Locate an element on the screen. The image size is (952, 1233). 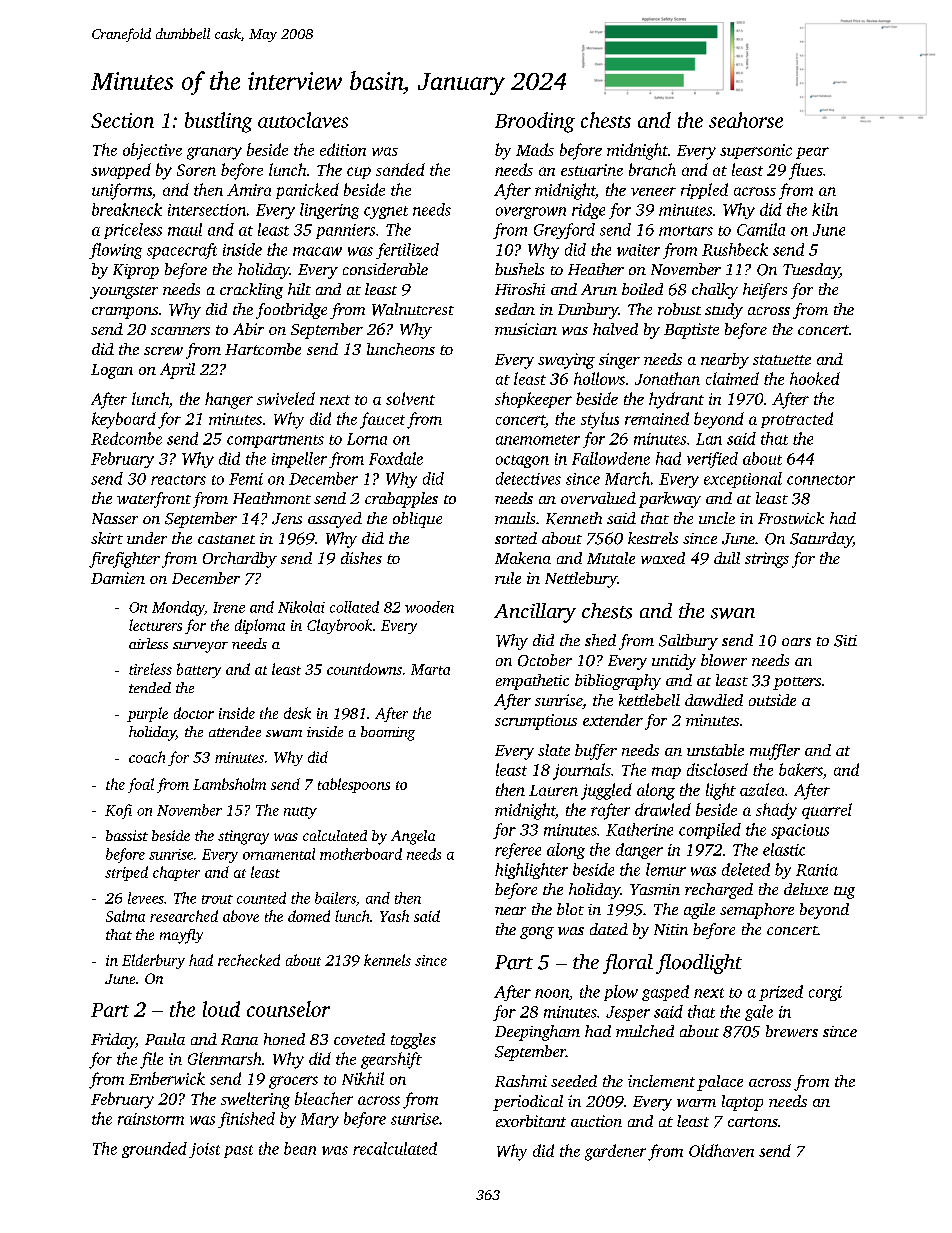
Camila is located at coordinates (761, 229).
